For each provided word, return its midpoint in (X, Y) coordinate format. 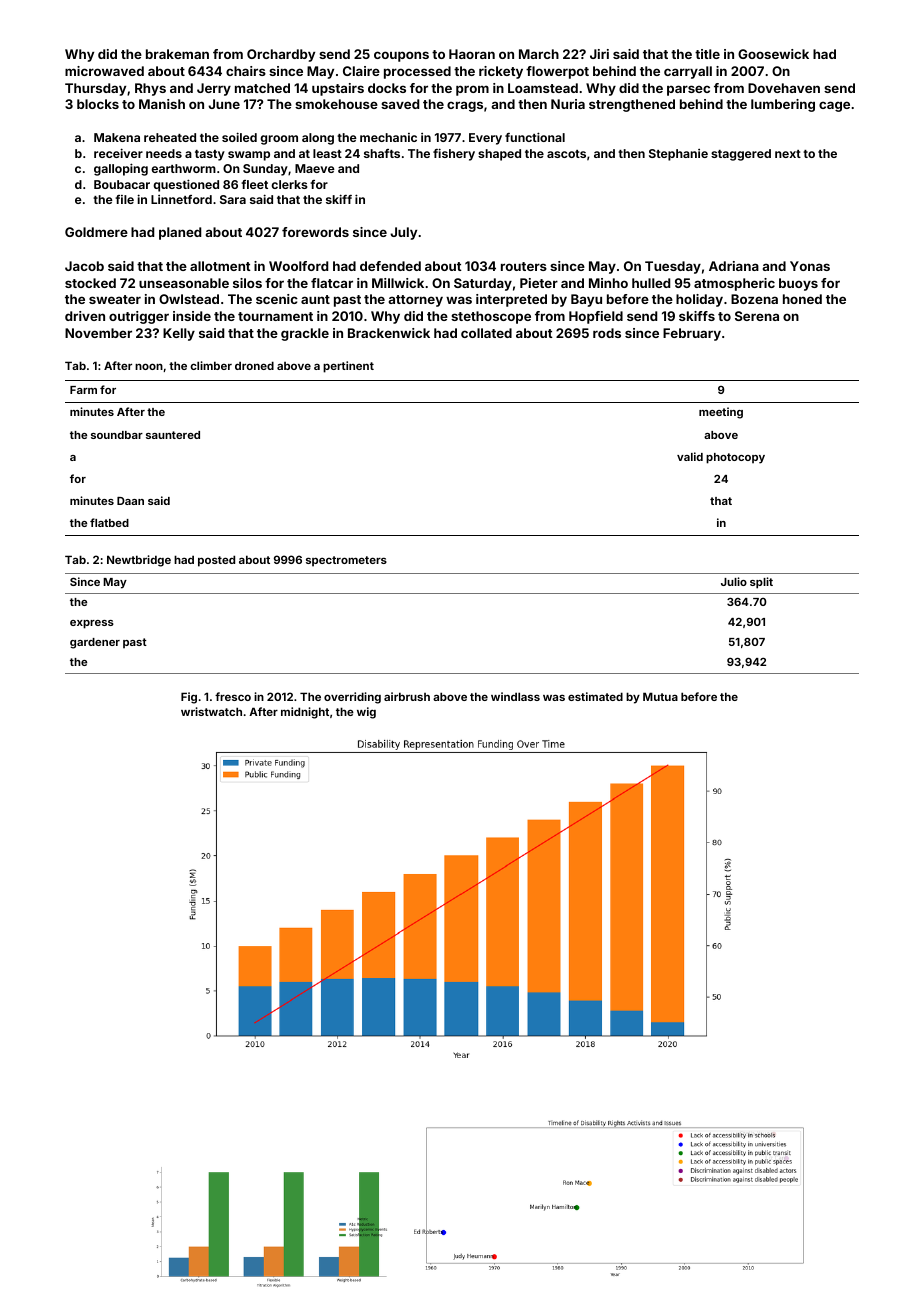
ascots (566, 154)
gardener (95, 643)
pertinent (348, 367)
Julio (734, 581)
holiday (699, 300)
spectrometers (346, 561)
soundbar (117, 435)
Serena (757, 316)
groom (279, 140)
